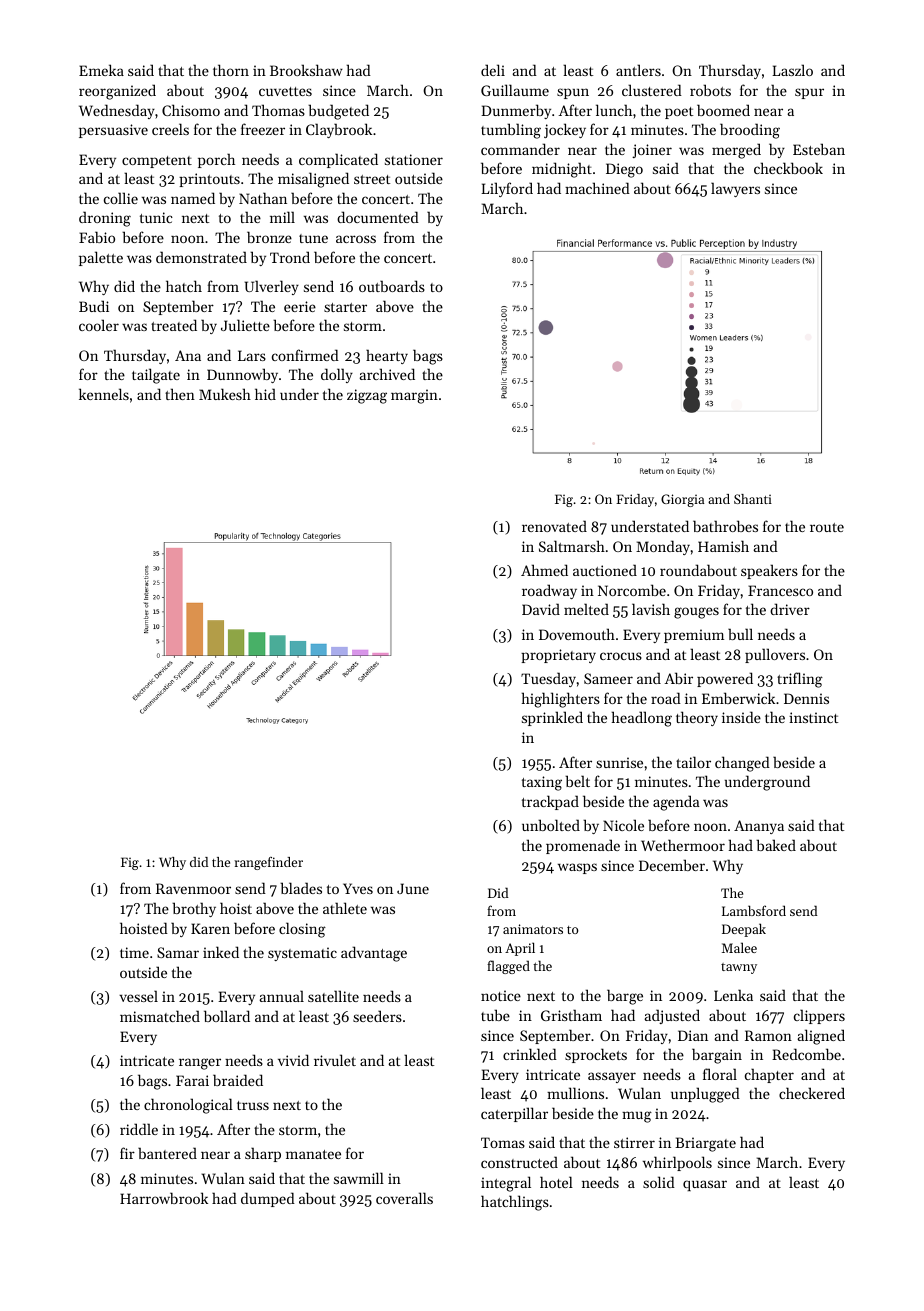  I want to click on riddle, so click(139, 1129).
